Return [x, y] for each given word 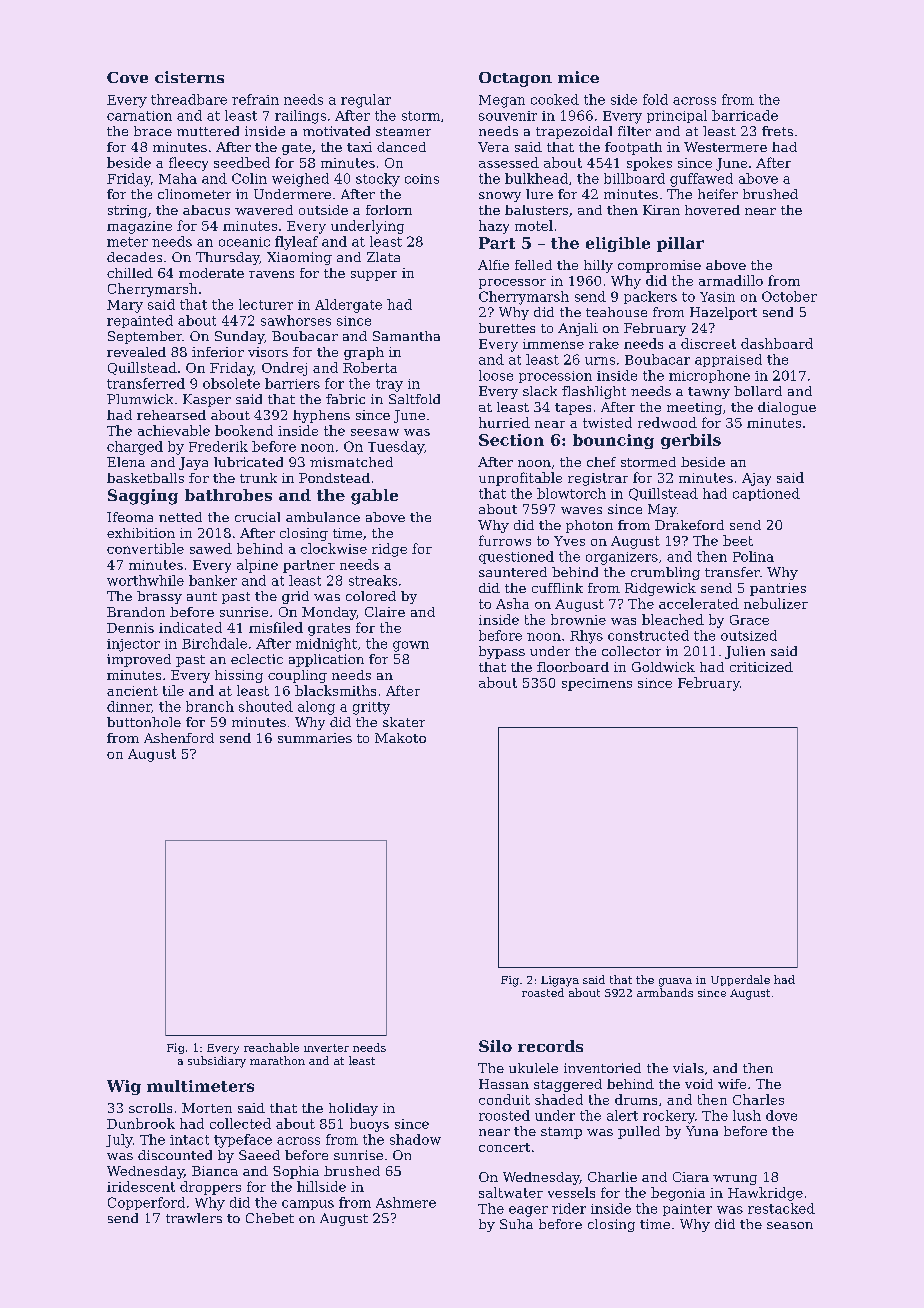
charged [135, 448]
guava [675, 982]
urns [600, 361]
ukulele [533, 1068]
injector [133, 645]
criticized [761, 667]
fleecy [188, 164]
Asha [512, 603]
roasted [543, 992]
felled [533, 265]
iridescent [141, 1186]
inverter [326, 1048]
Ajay [756, 479]
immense [553, 344]
